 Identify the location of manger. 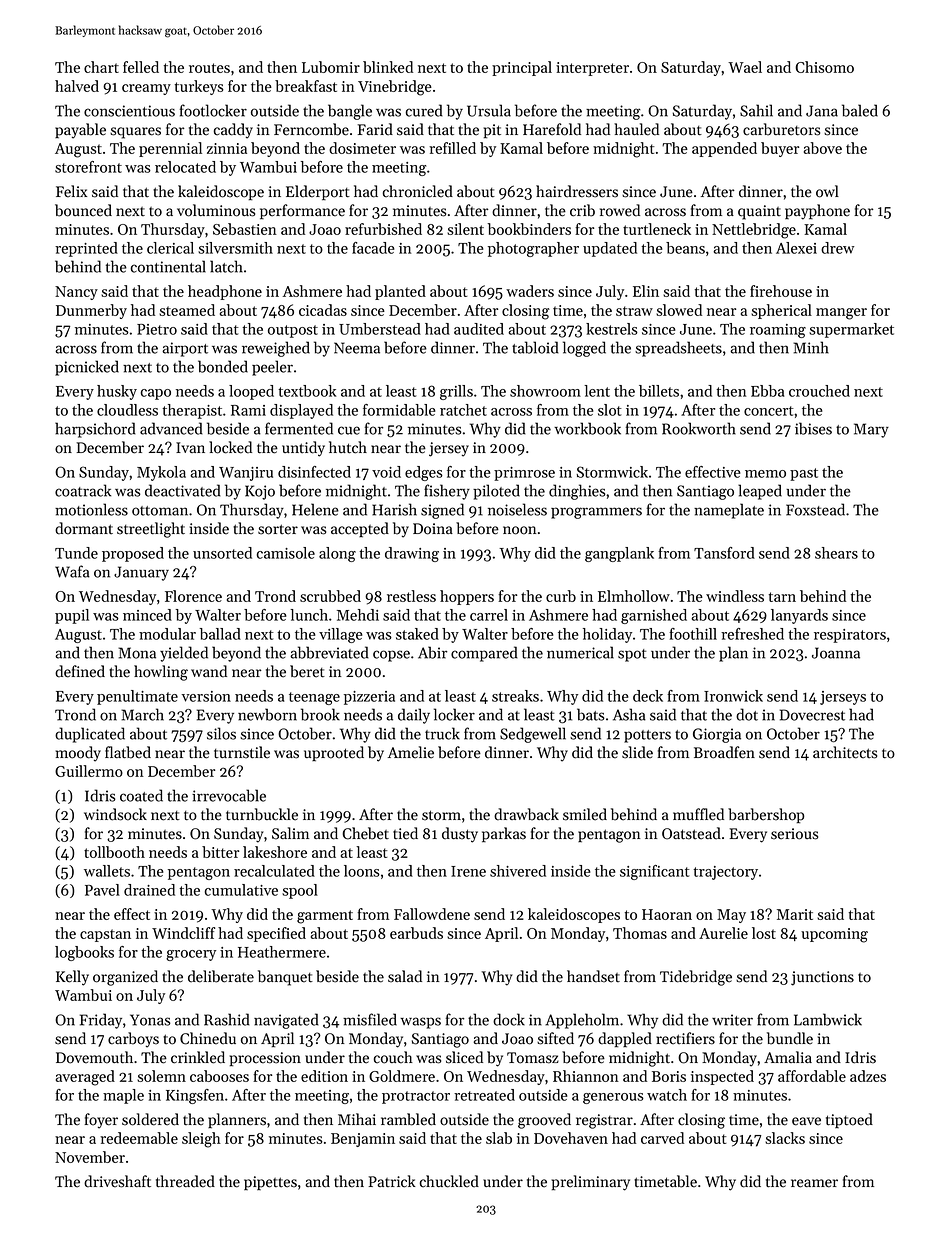
(841, 314).
